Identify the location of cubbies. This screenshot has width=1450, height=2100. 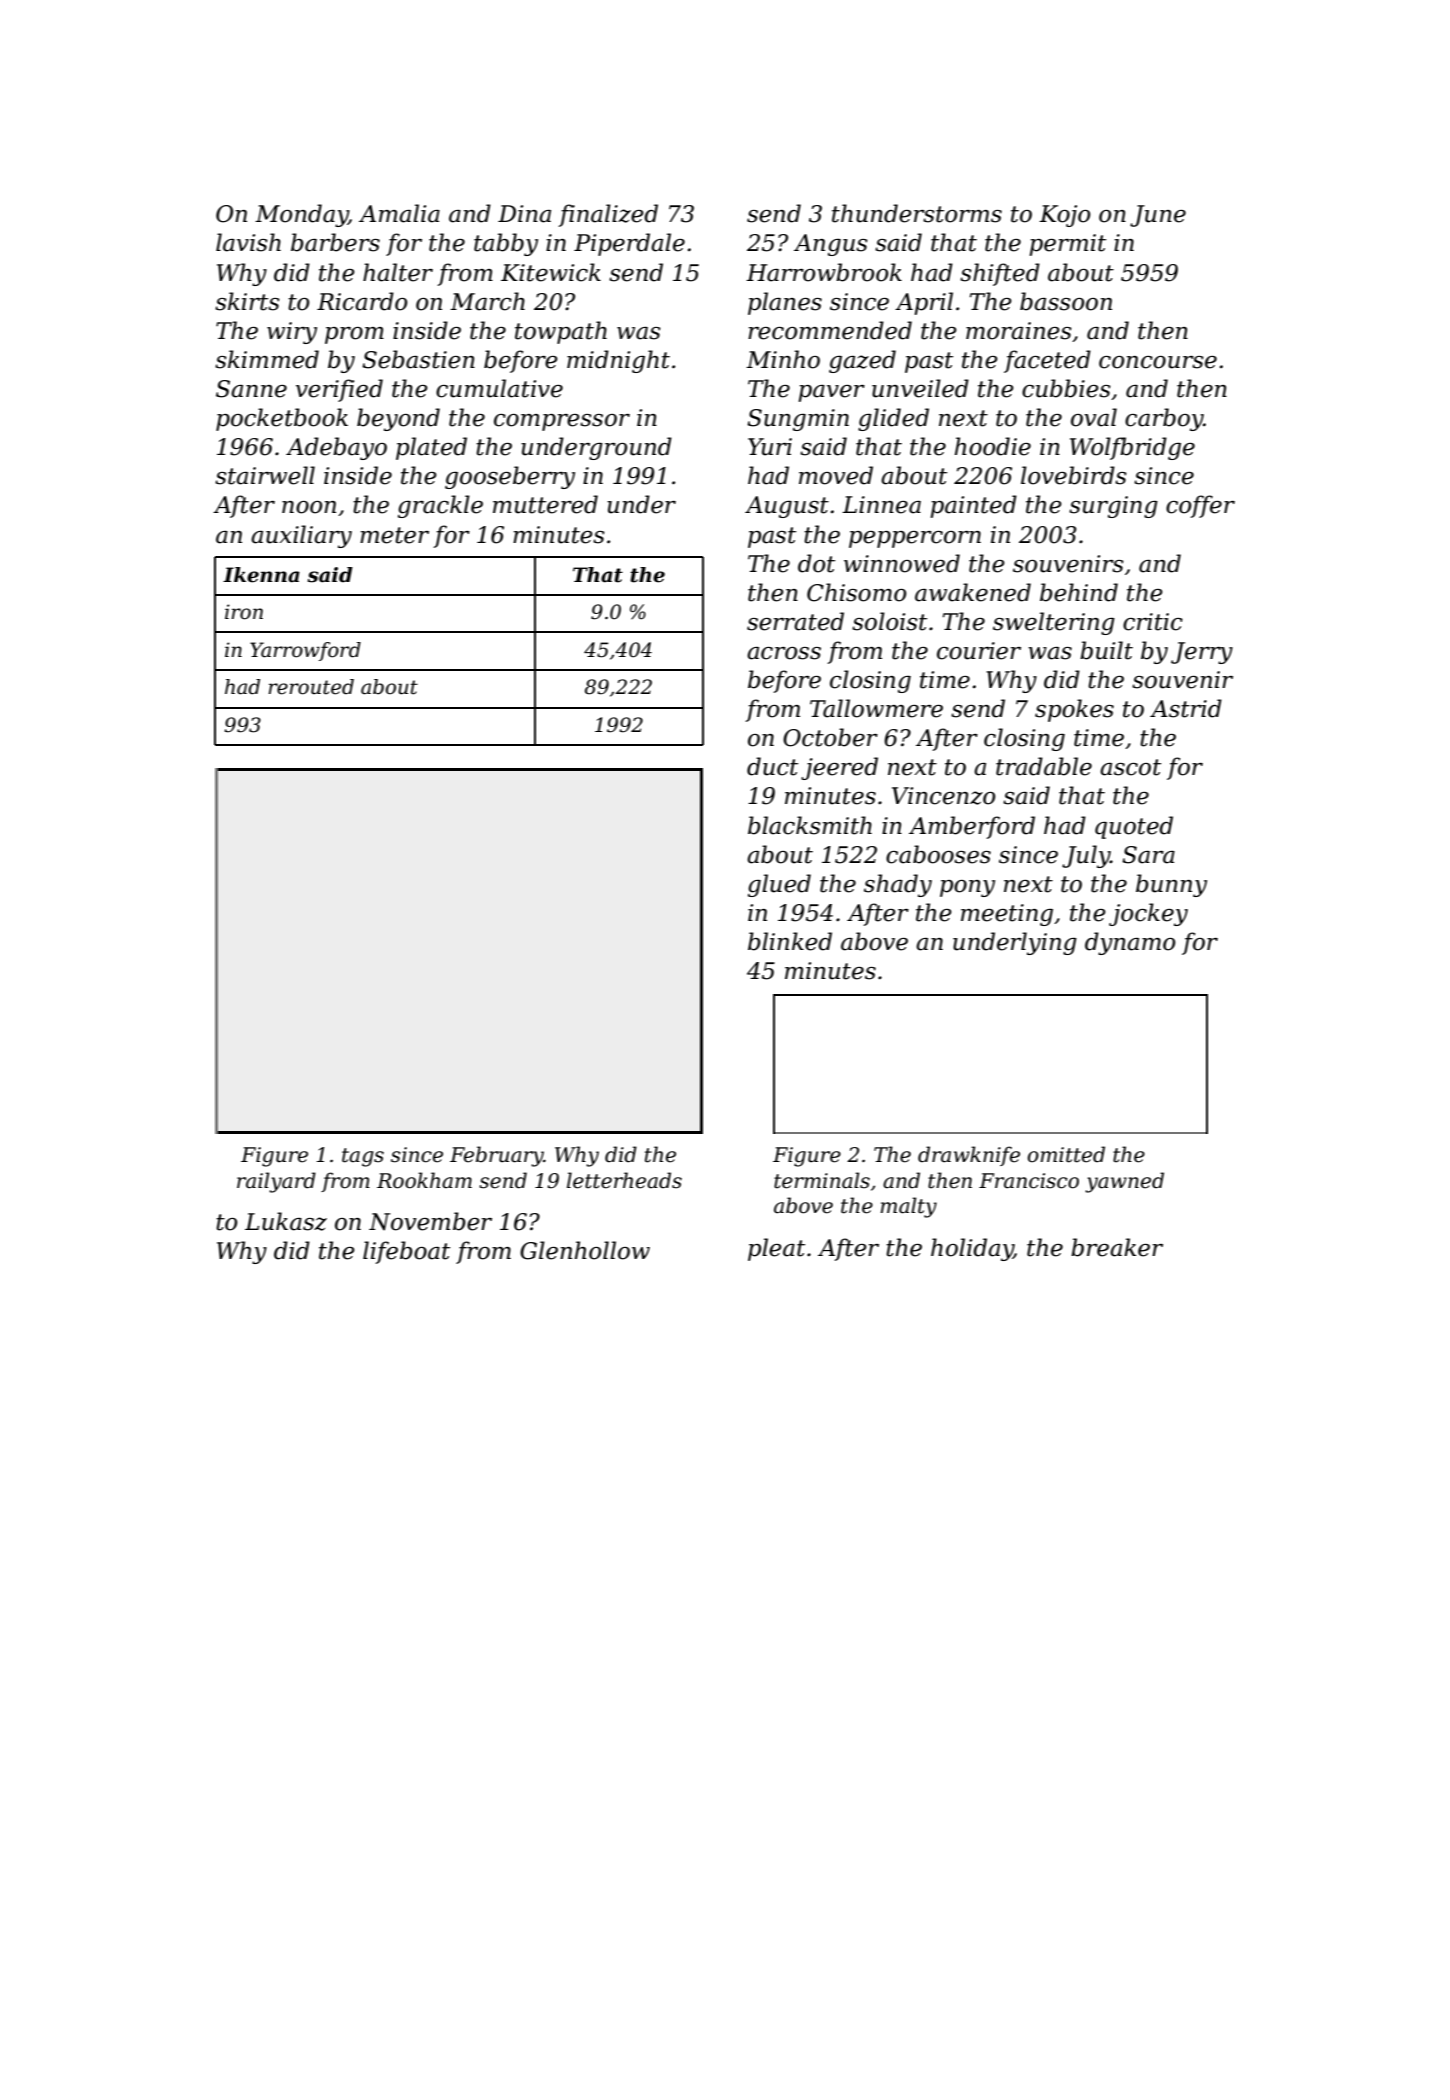
(1066, 388).
